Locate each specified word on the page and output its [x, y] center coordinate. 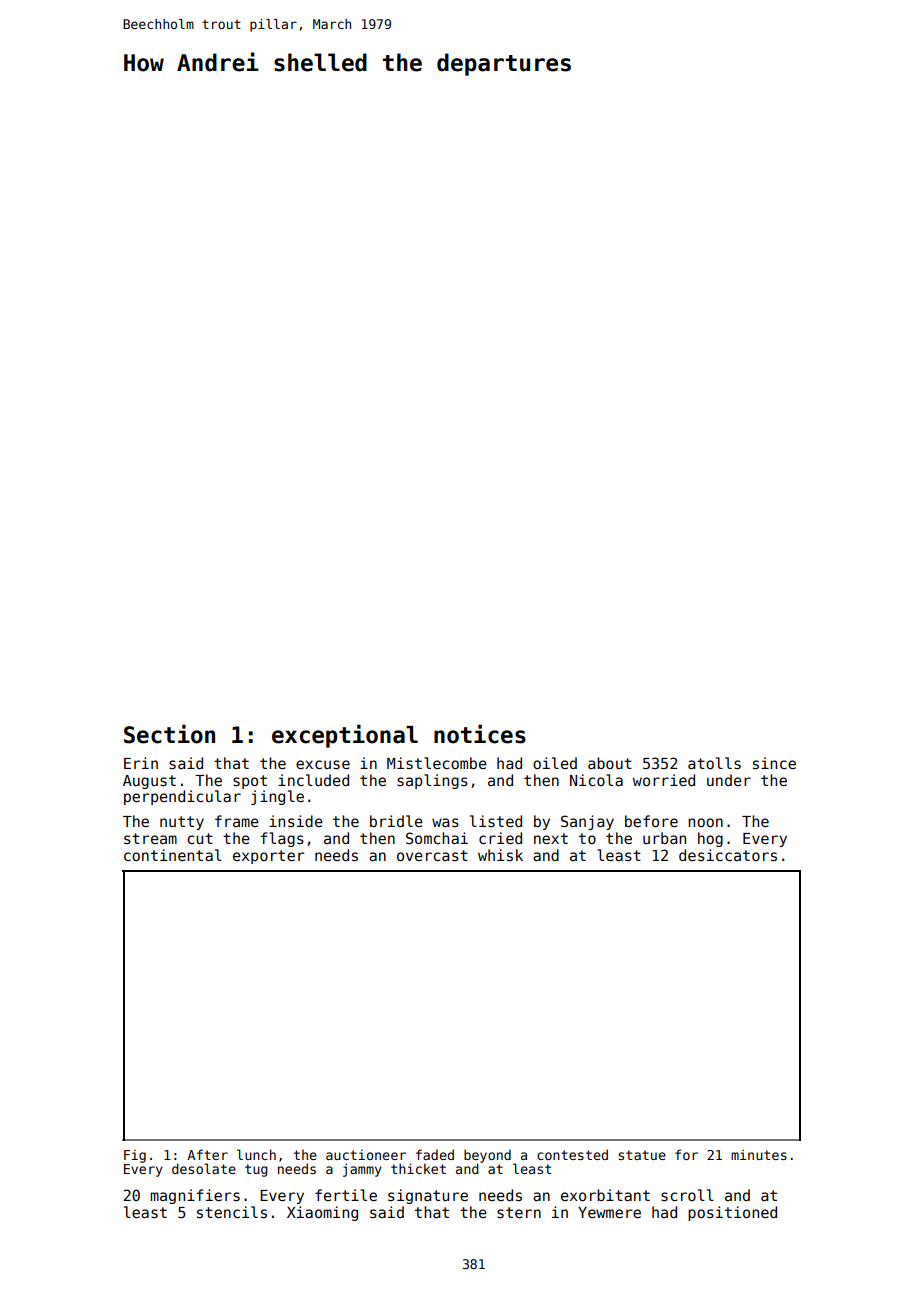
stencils [232, 1212]
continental [173, 855]
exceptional [345, 736]
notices [480, 734]
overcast [432, 855]
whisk [500, 855]
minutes [759, 1154]
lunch [256, 1154]
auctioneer [366, 1154]
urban [664, 838]
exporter [269, 857]
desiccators [728, 855]
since [774, 763]
